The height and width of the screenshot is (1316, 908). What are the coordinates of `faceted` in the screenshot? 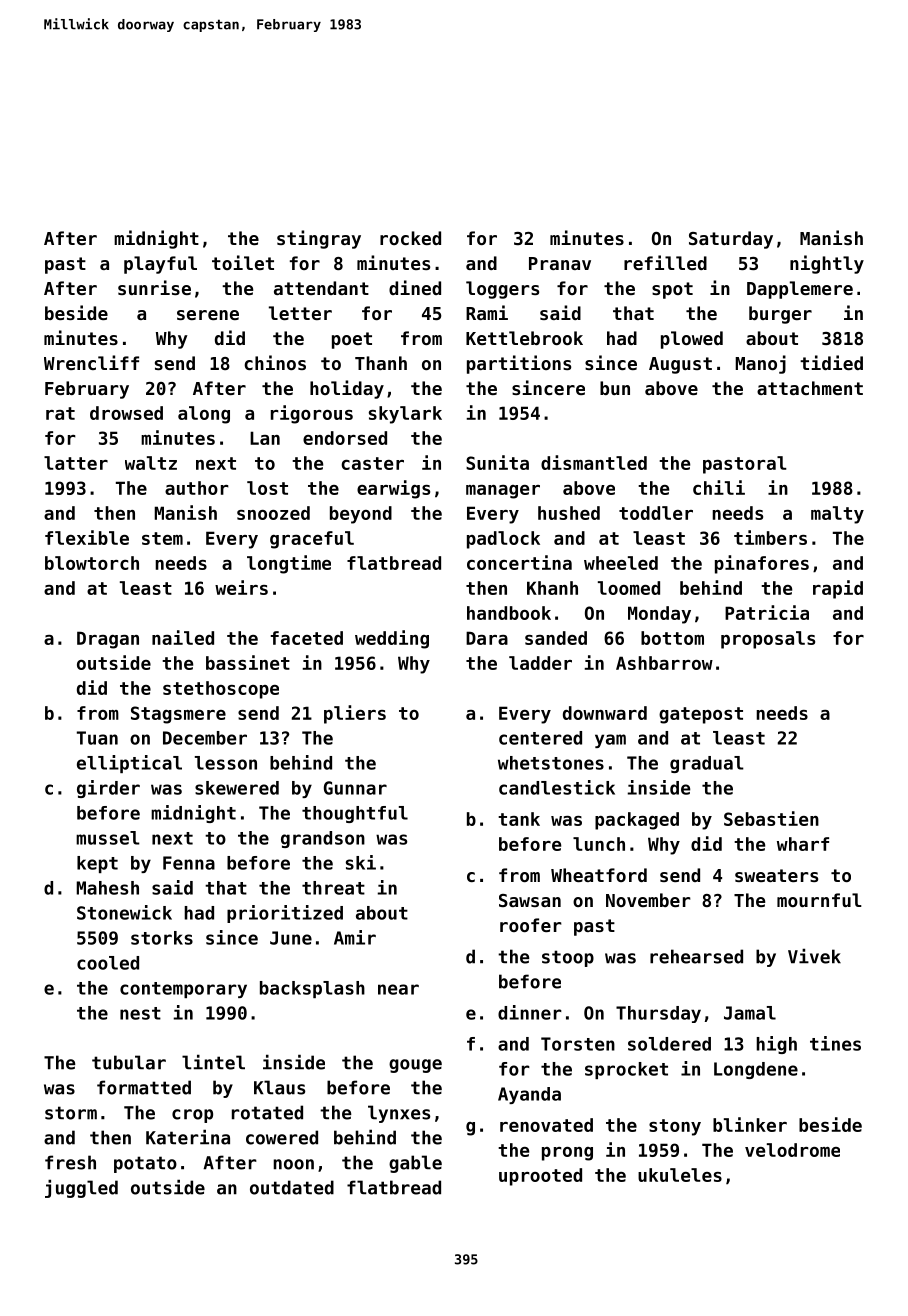 It's located at (307, 638).
